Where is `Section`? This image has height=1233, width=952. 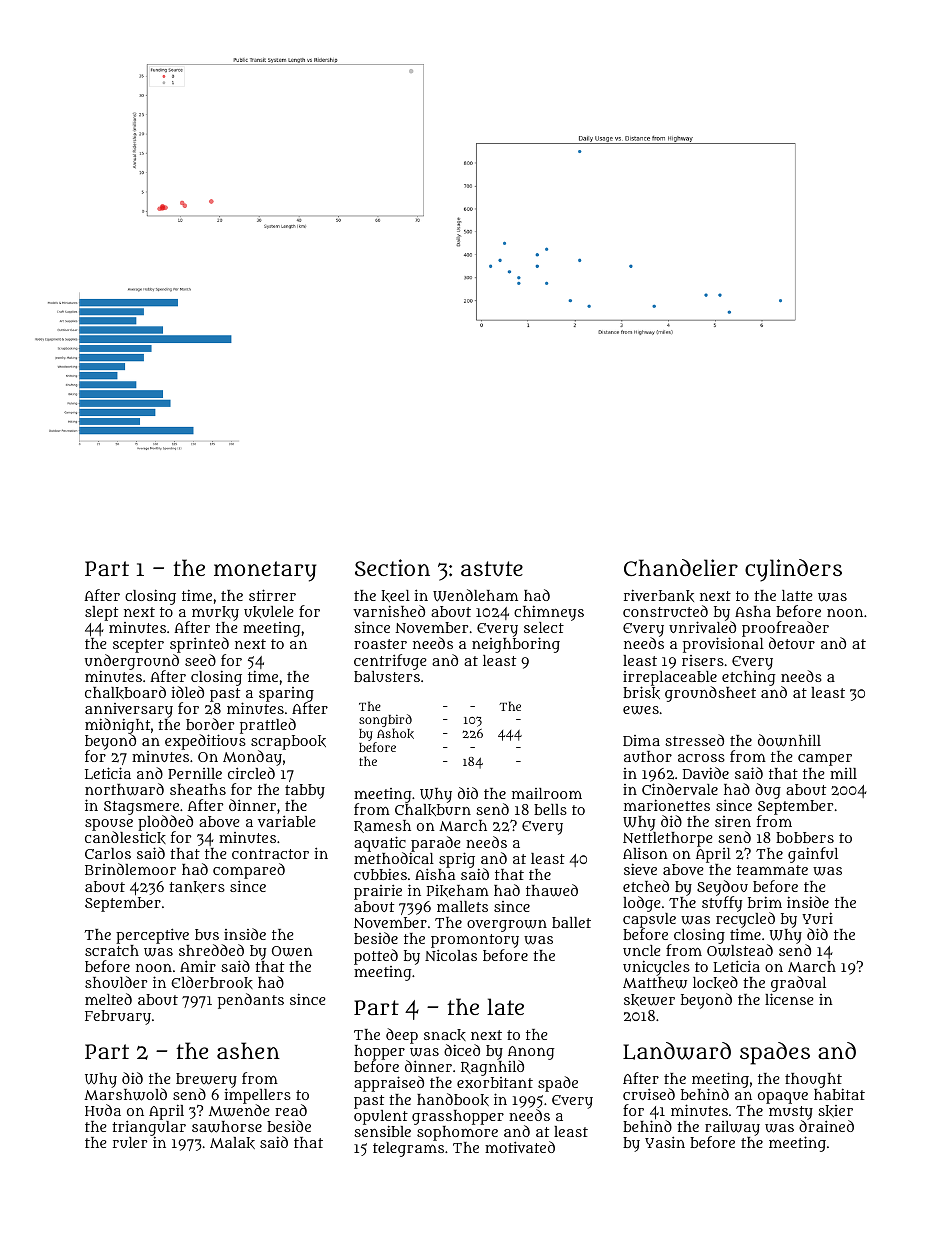 Section is located at coordinates (392, 567).
